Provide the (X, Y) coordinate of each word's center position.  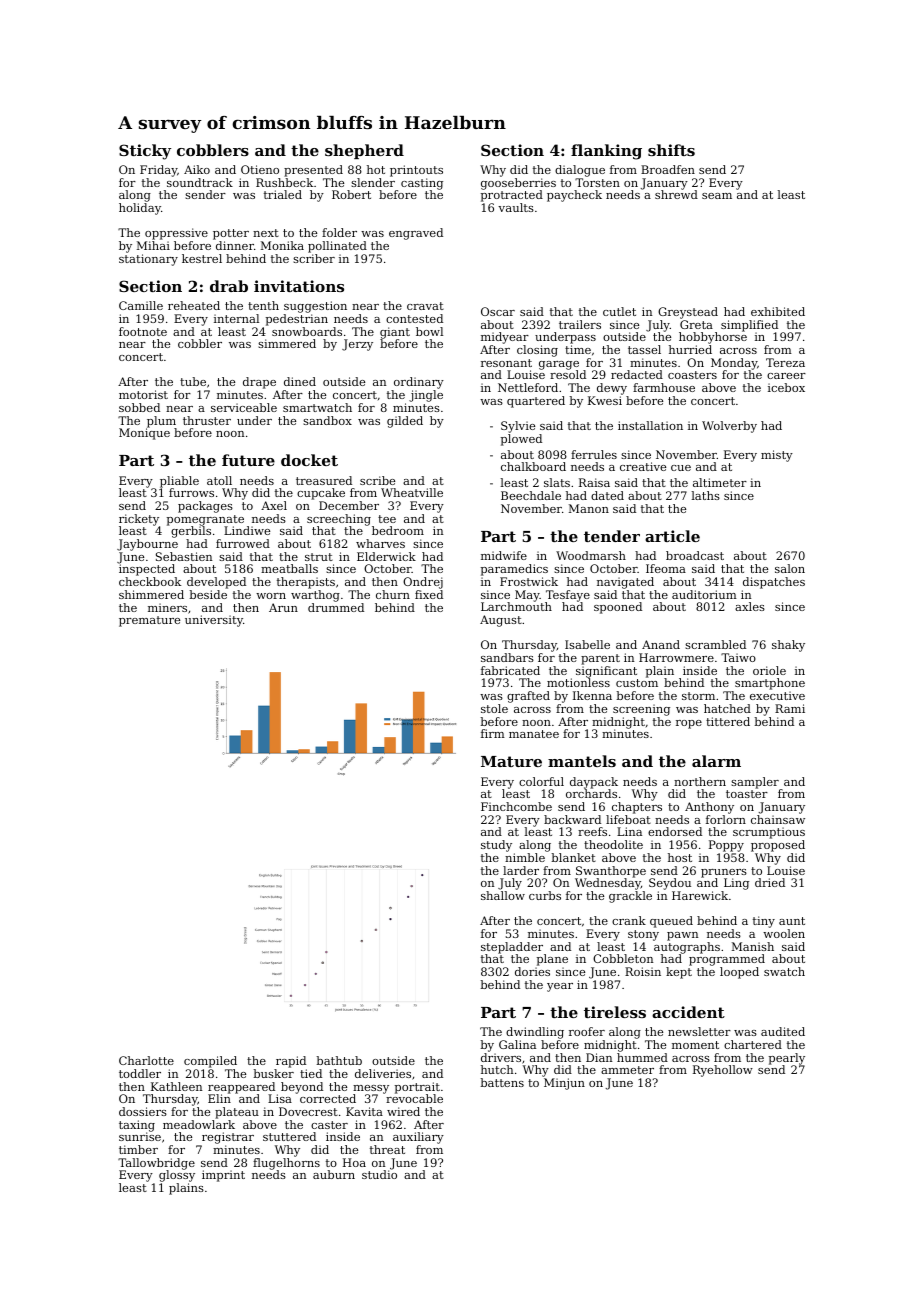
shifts (671, 150)
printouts (416, 171)
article (672, 536)
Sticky (145, 152)
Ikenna (592, 695)
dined (300, 381)
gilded (405, 422)
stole (494, 708)
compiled (210, 1062)
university (214, 621)
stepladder (512, 948)
